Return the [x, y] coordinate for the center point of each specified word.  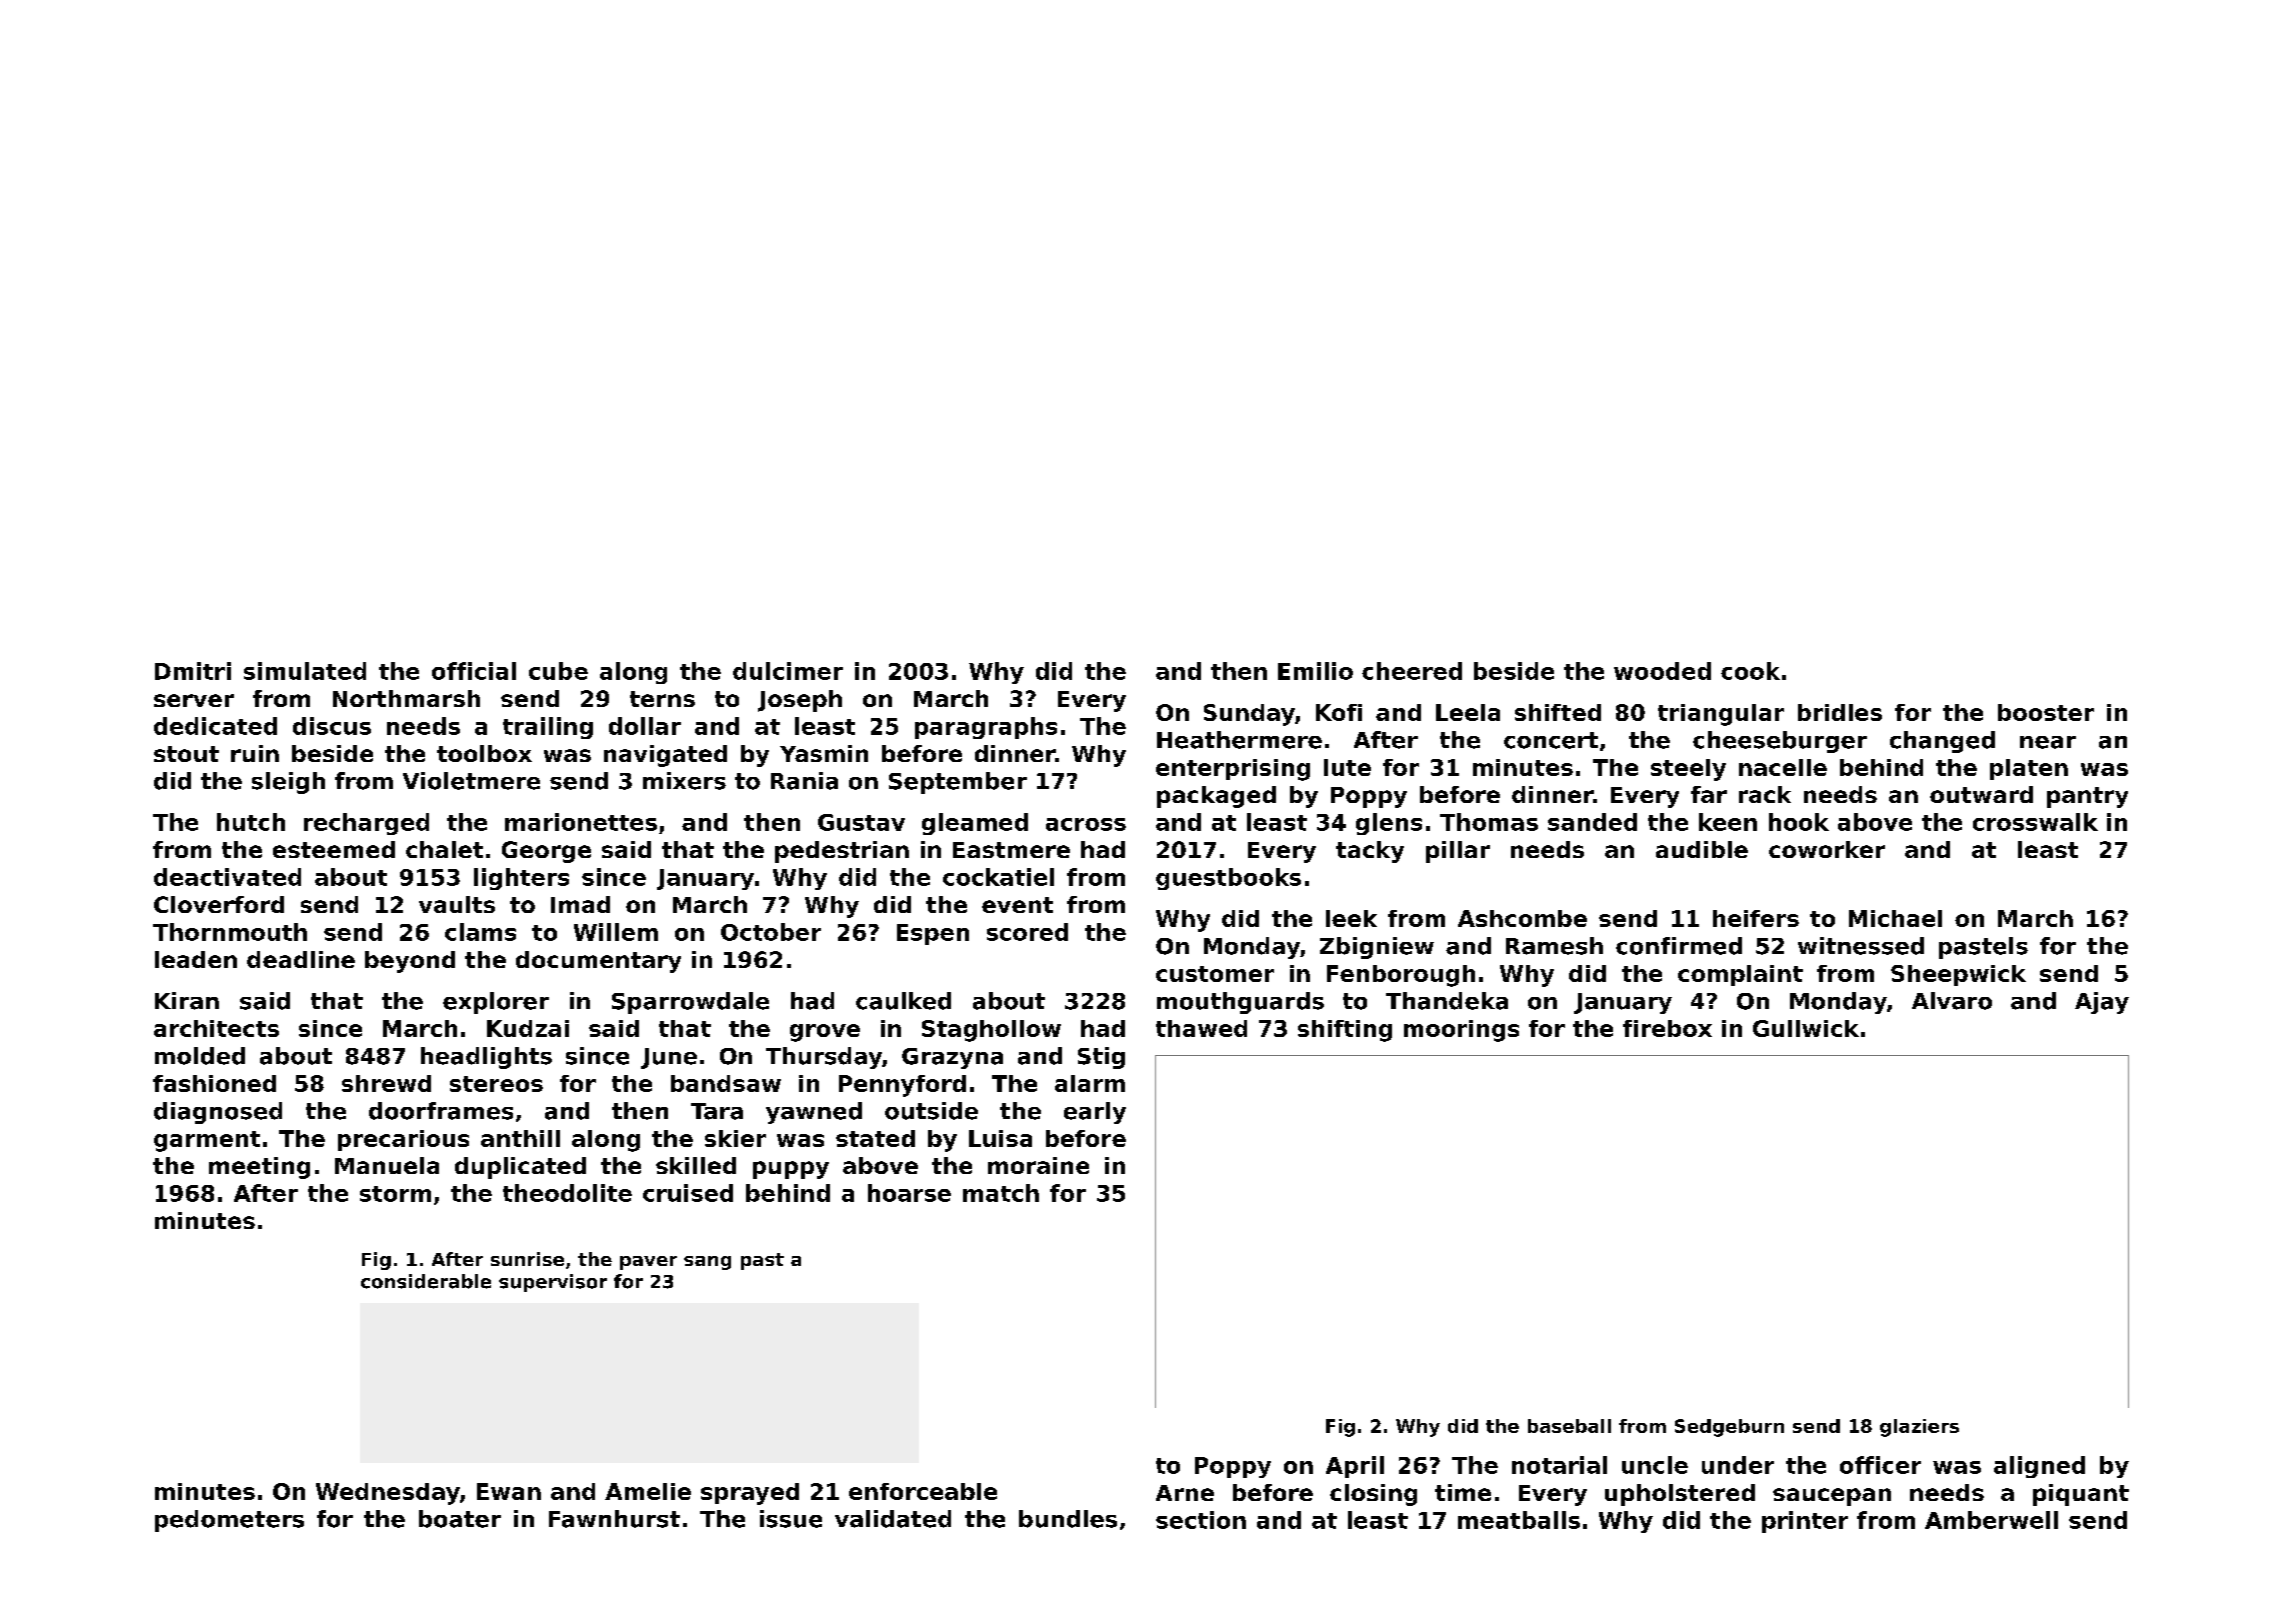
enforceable [923, 1491]
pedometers [229, 1521]
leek [1351, 918]
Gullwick [1806, 1028]
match [1001, 1193]
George [546, 852]
